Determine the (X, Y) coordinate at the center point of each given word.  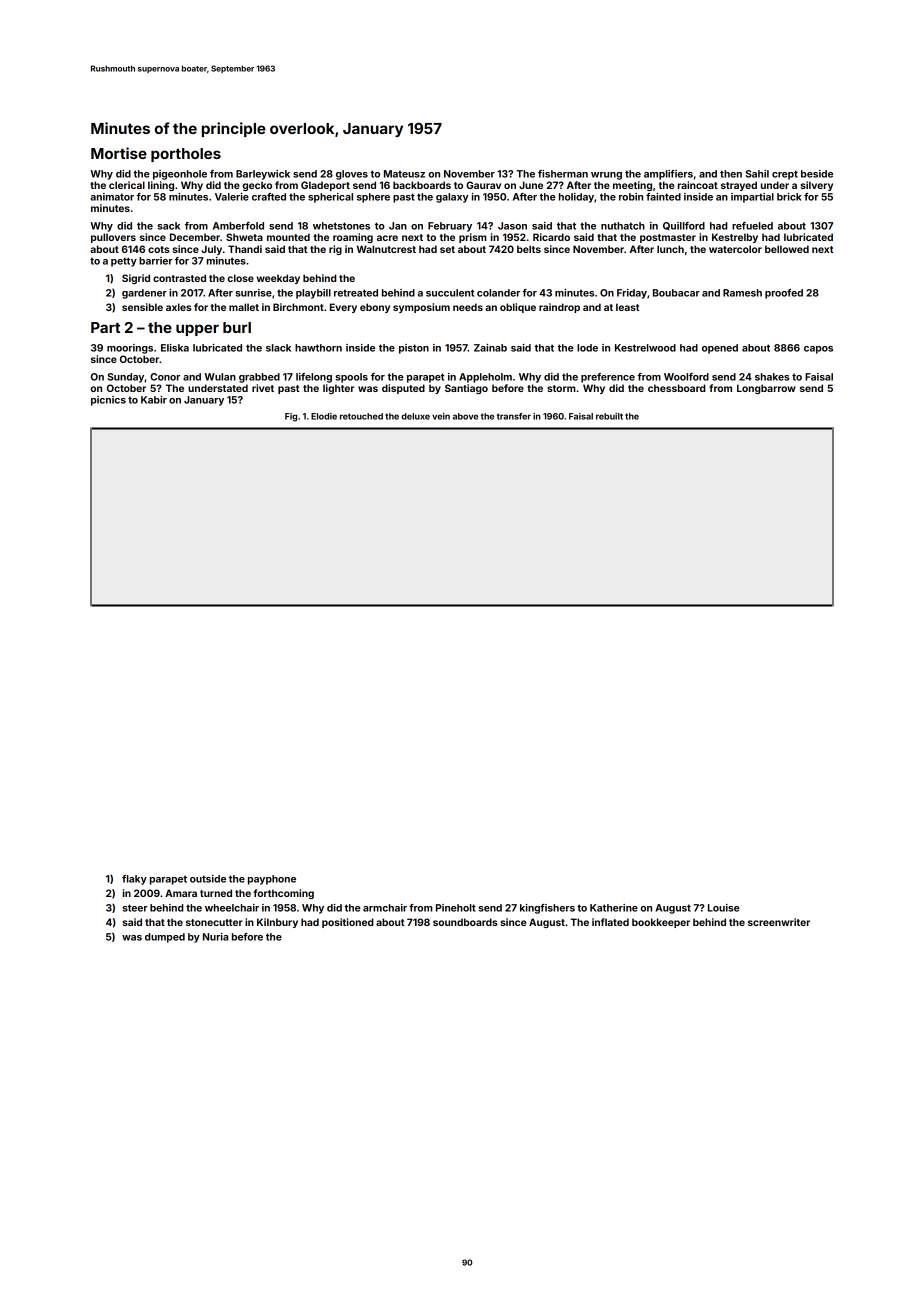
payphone (272, 880)
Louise (724, 908)
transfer (514, 416)
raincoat (698, 185)
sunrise (253, 293)
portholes (186, 155)
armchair (385, 908)
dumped (165, 938)
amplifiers (668, 175)
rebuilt (609, 416)
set (447, 249)
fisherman (563, 174)
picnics (108, 401)
